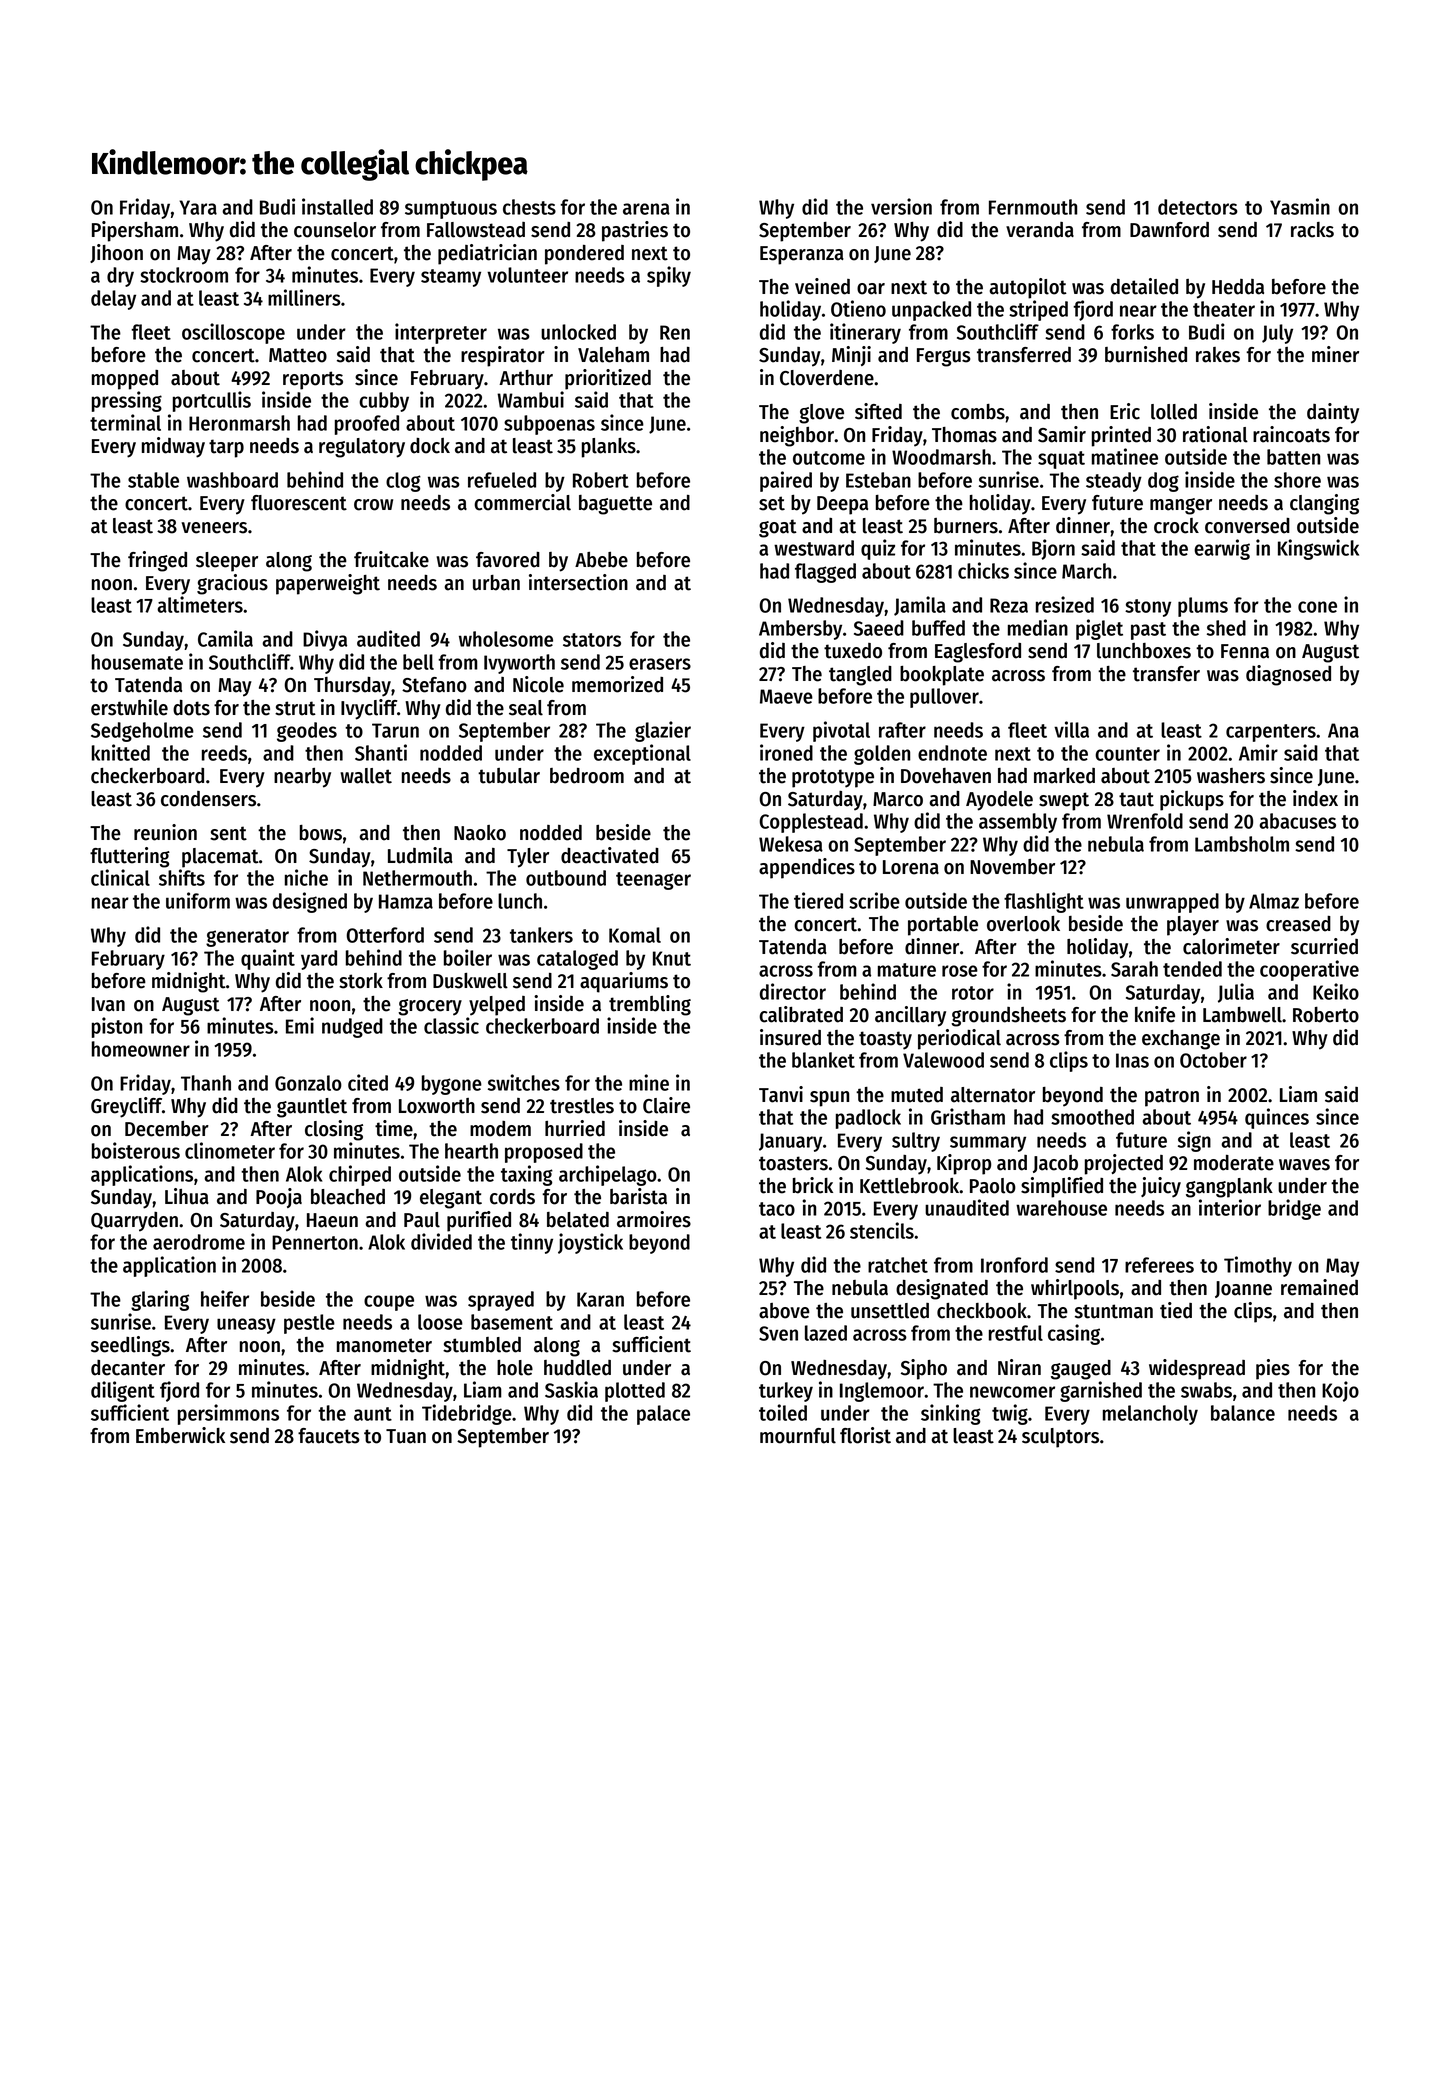  Describe the element at coordinates (136, 1150) in the page. I see `boisterous` at that location.
